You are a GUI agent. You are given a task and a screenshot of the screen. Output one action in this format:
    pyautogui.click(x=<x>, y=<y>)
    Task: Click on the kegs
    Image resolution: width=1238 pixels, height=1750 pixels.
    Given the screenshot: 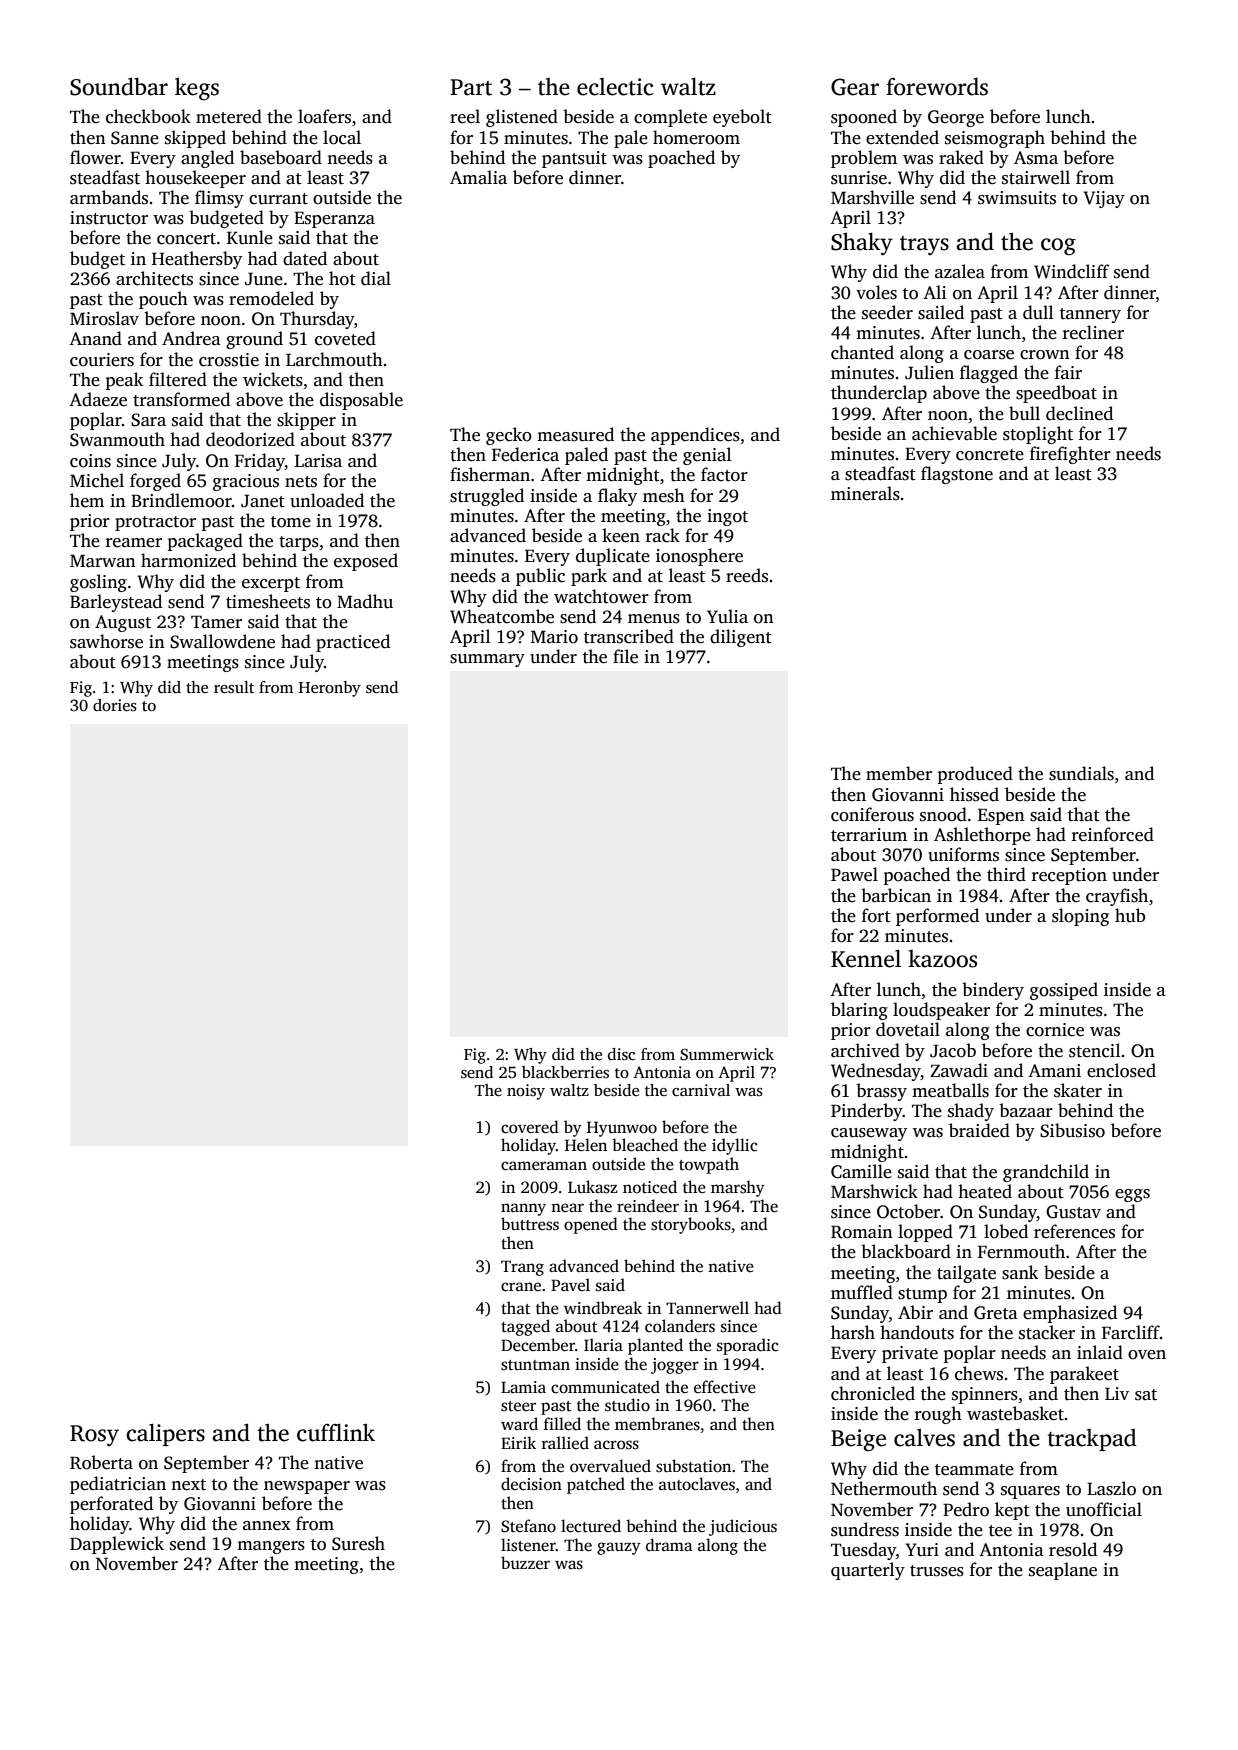 What is the action you would take?
    pyautogui.click(x=197, y=89)
